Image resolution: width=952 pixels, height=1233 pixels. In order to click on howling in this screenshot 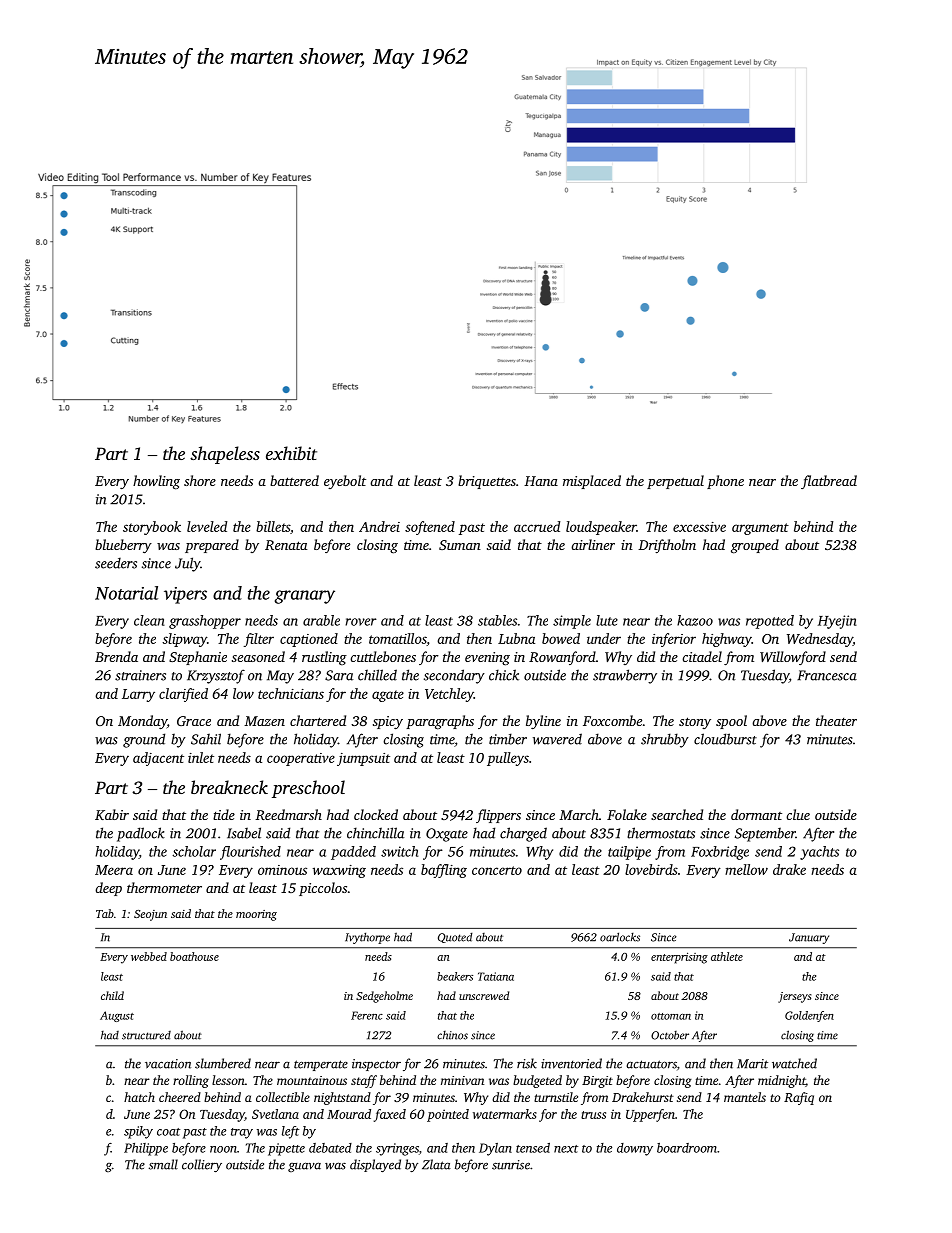, I will do `click(156, 482)`.
